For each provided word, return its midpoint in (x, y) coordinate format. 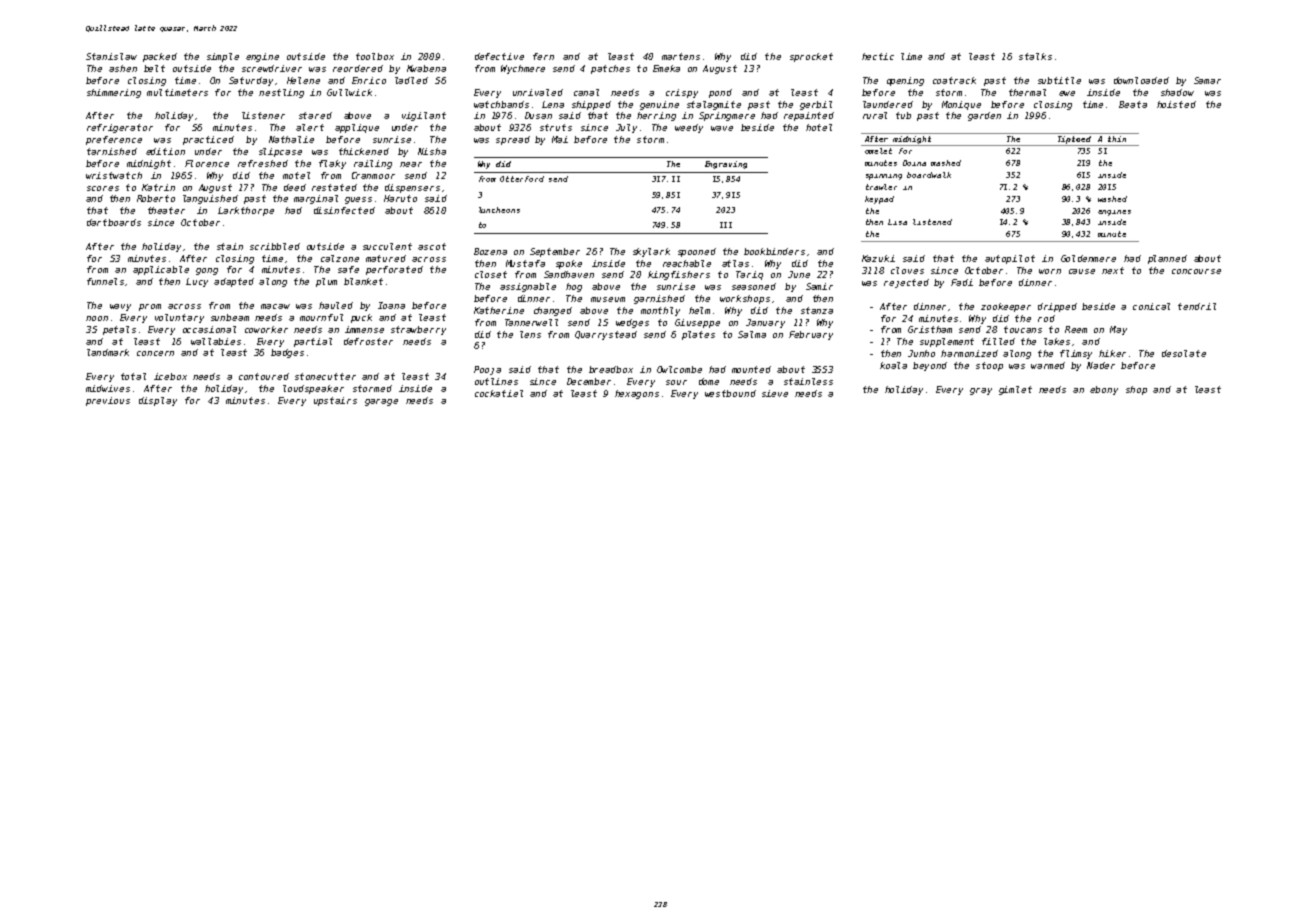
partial (313, 342)
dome (709, 381)
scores (103, 188)
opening (905, 81)
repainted (809, 116)
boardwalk (929, 175)
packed (160, 57)
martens (681, 56)
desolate (1184, 353)
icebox (170, 376)
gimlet (1015, 390)
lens (530, 334)
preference (114, 140)
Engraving (726, 165)
